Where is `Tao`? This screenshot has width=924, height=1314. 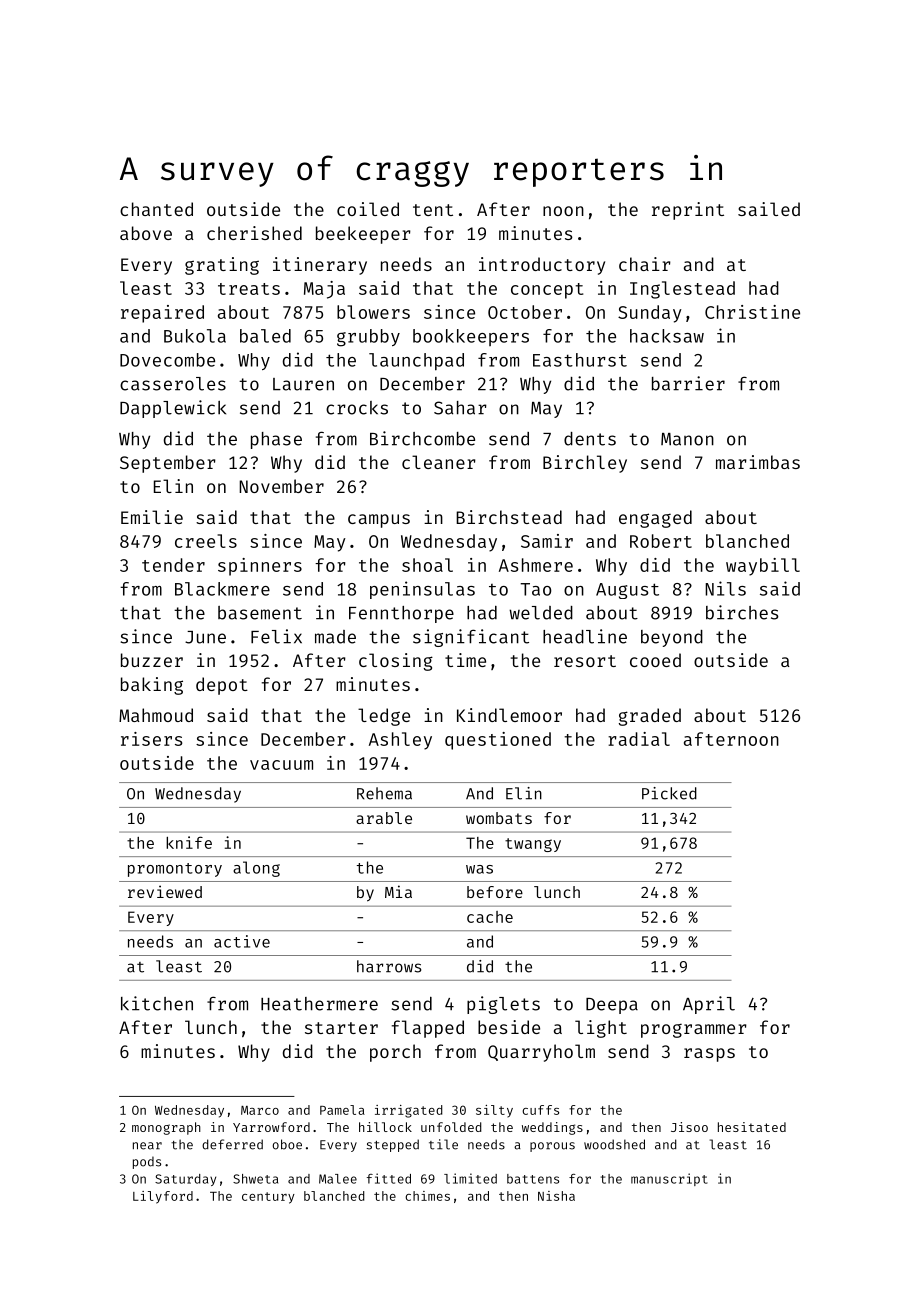 Tao is located at coordinates (535, 589).
